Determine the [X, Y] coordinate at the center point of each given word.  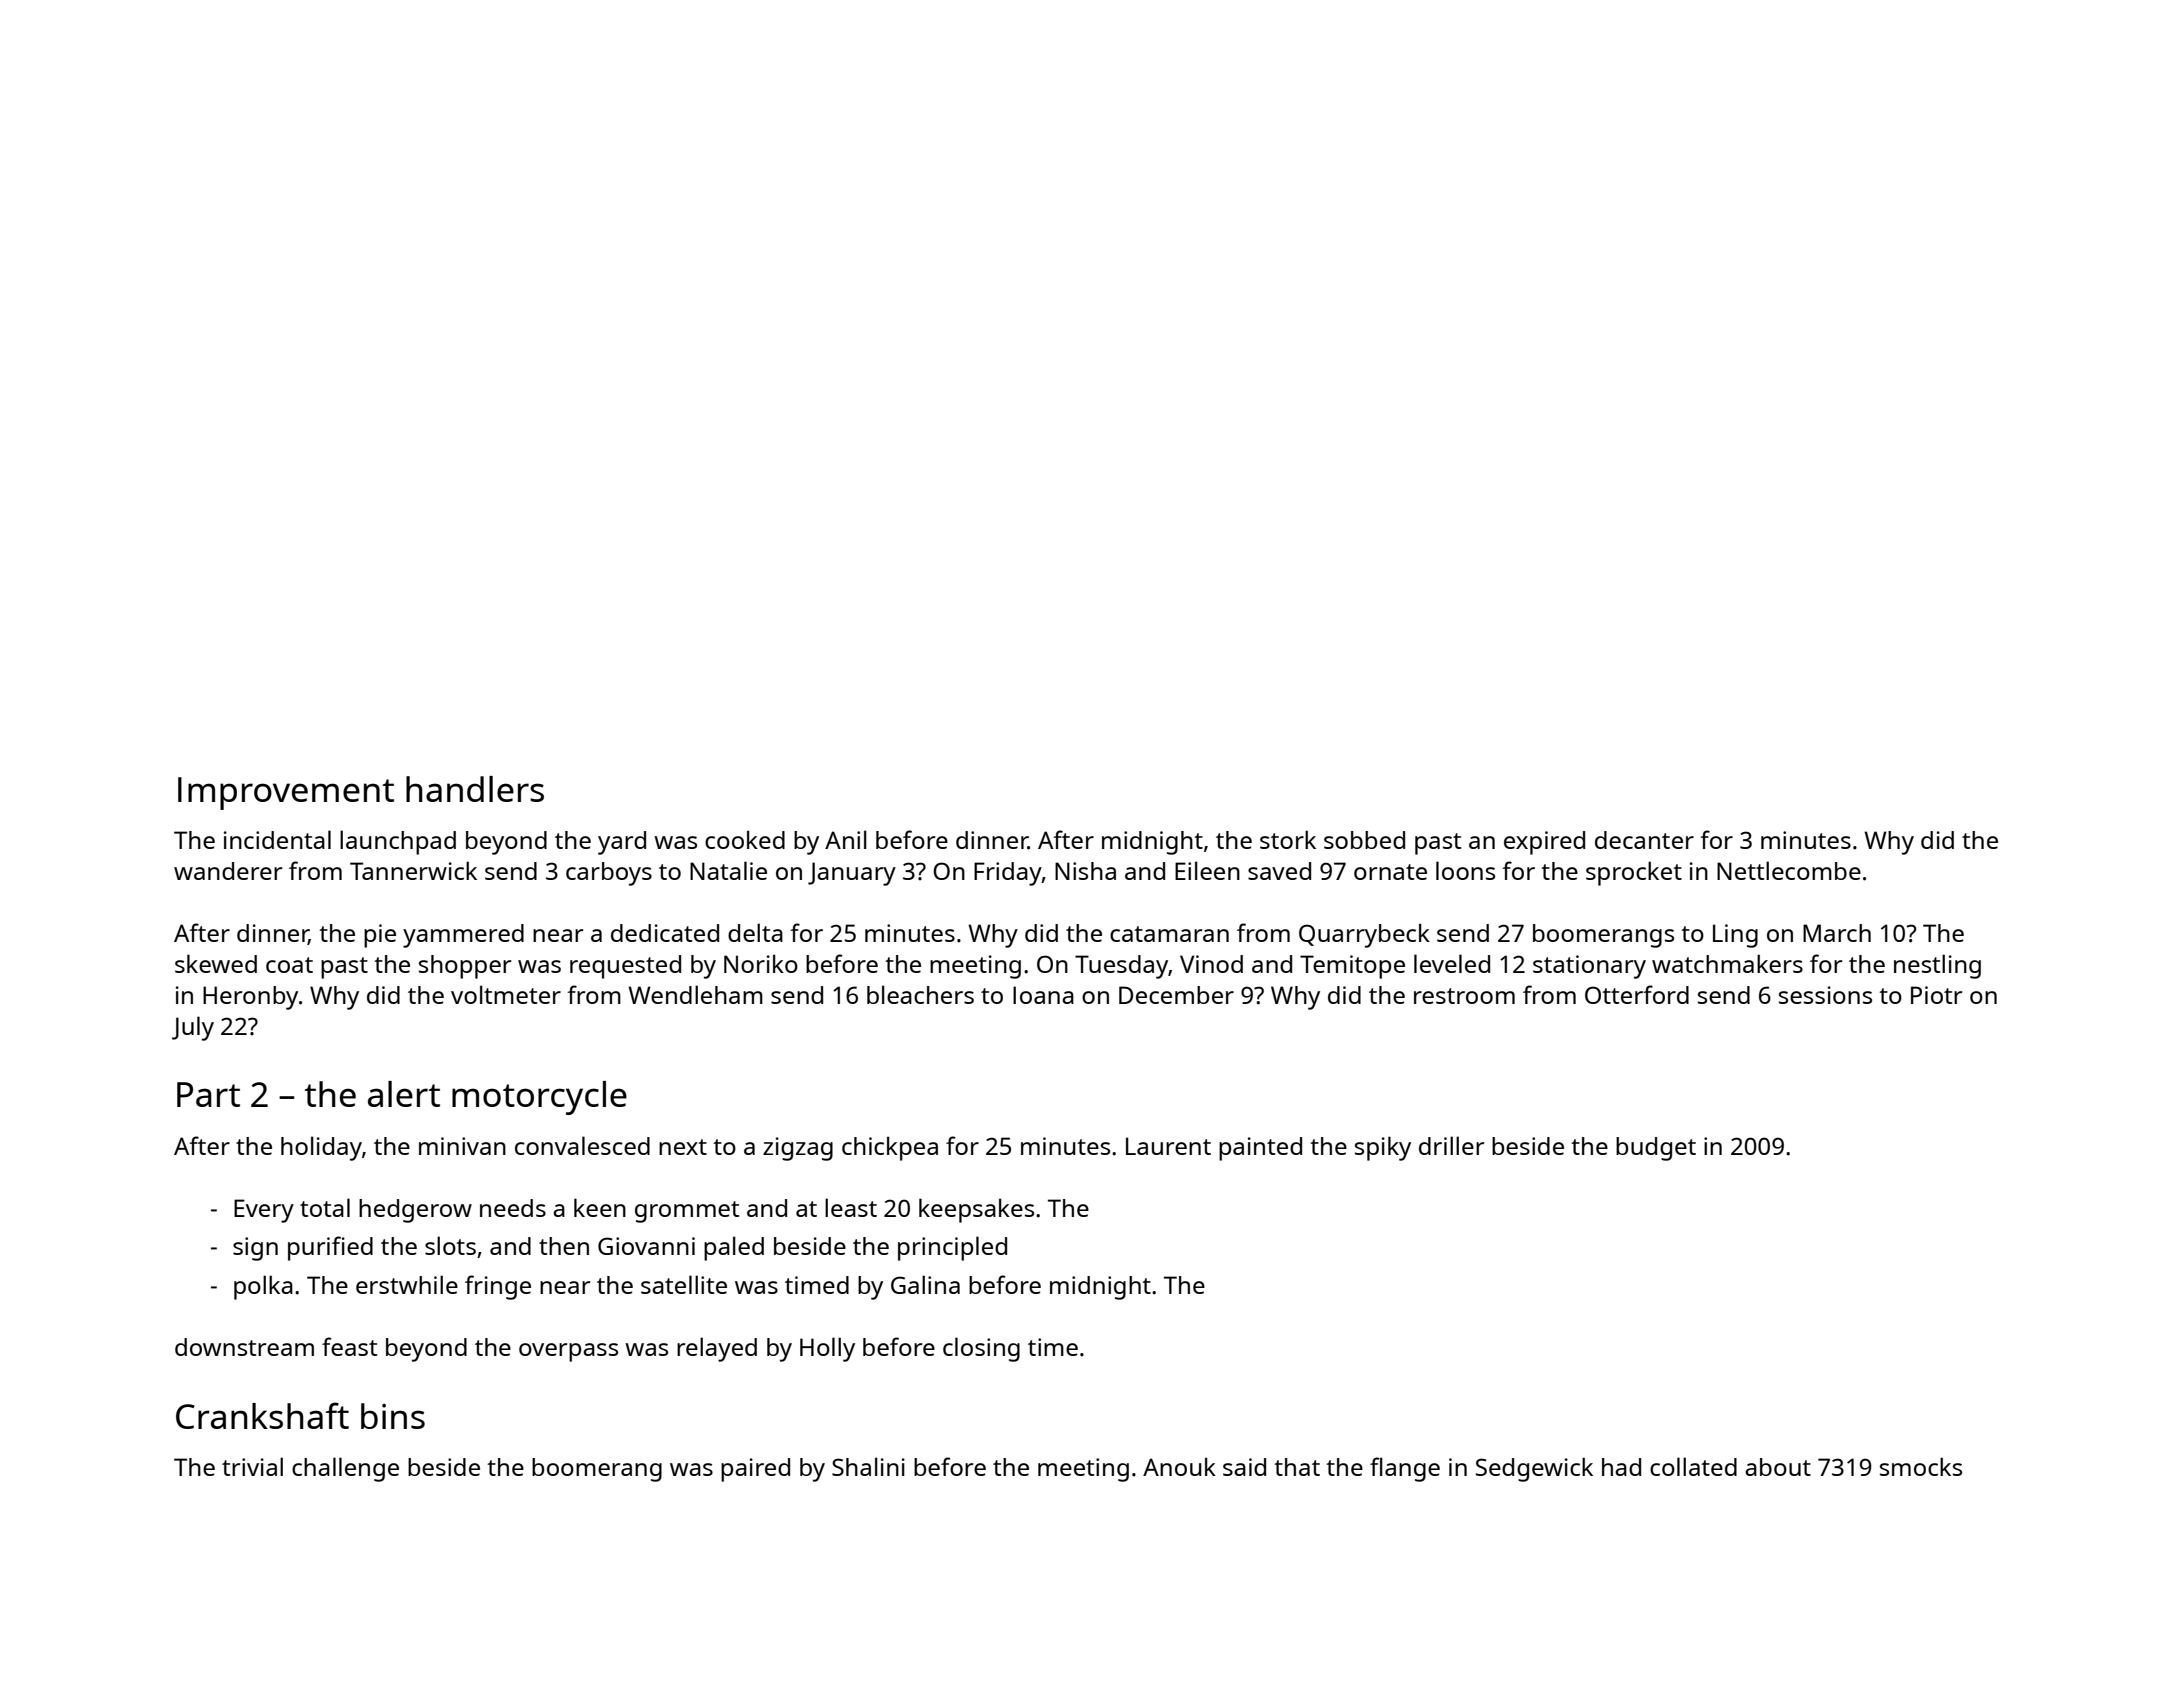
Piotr [1936, 995]
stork [1288, 839]
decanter [1644, 840]
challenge [345, 1469]
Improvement [286, 793]
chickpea [890, 1149]
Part [208, 1094]
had [1621, 1467]
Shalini [868, 1466]
